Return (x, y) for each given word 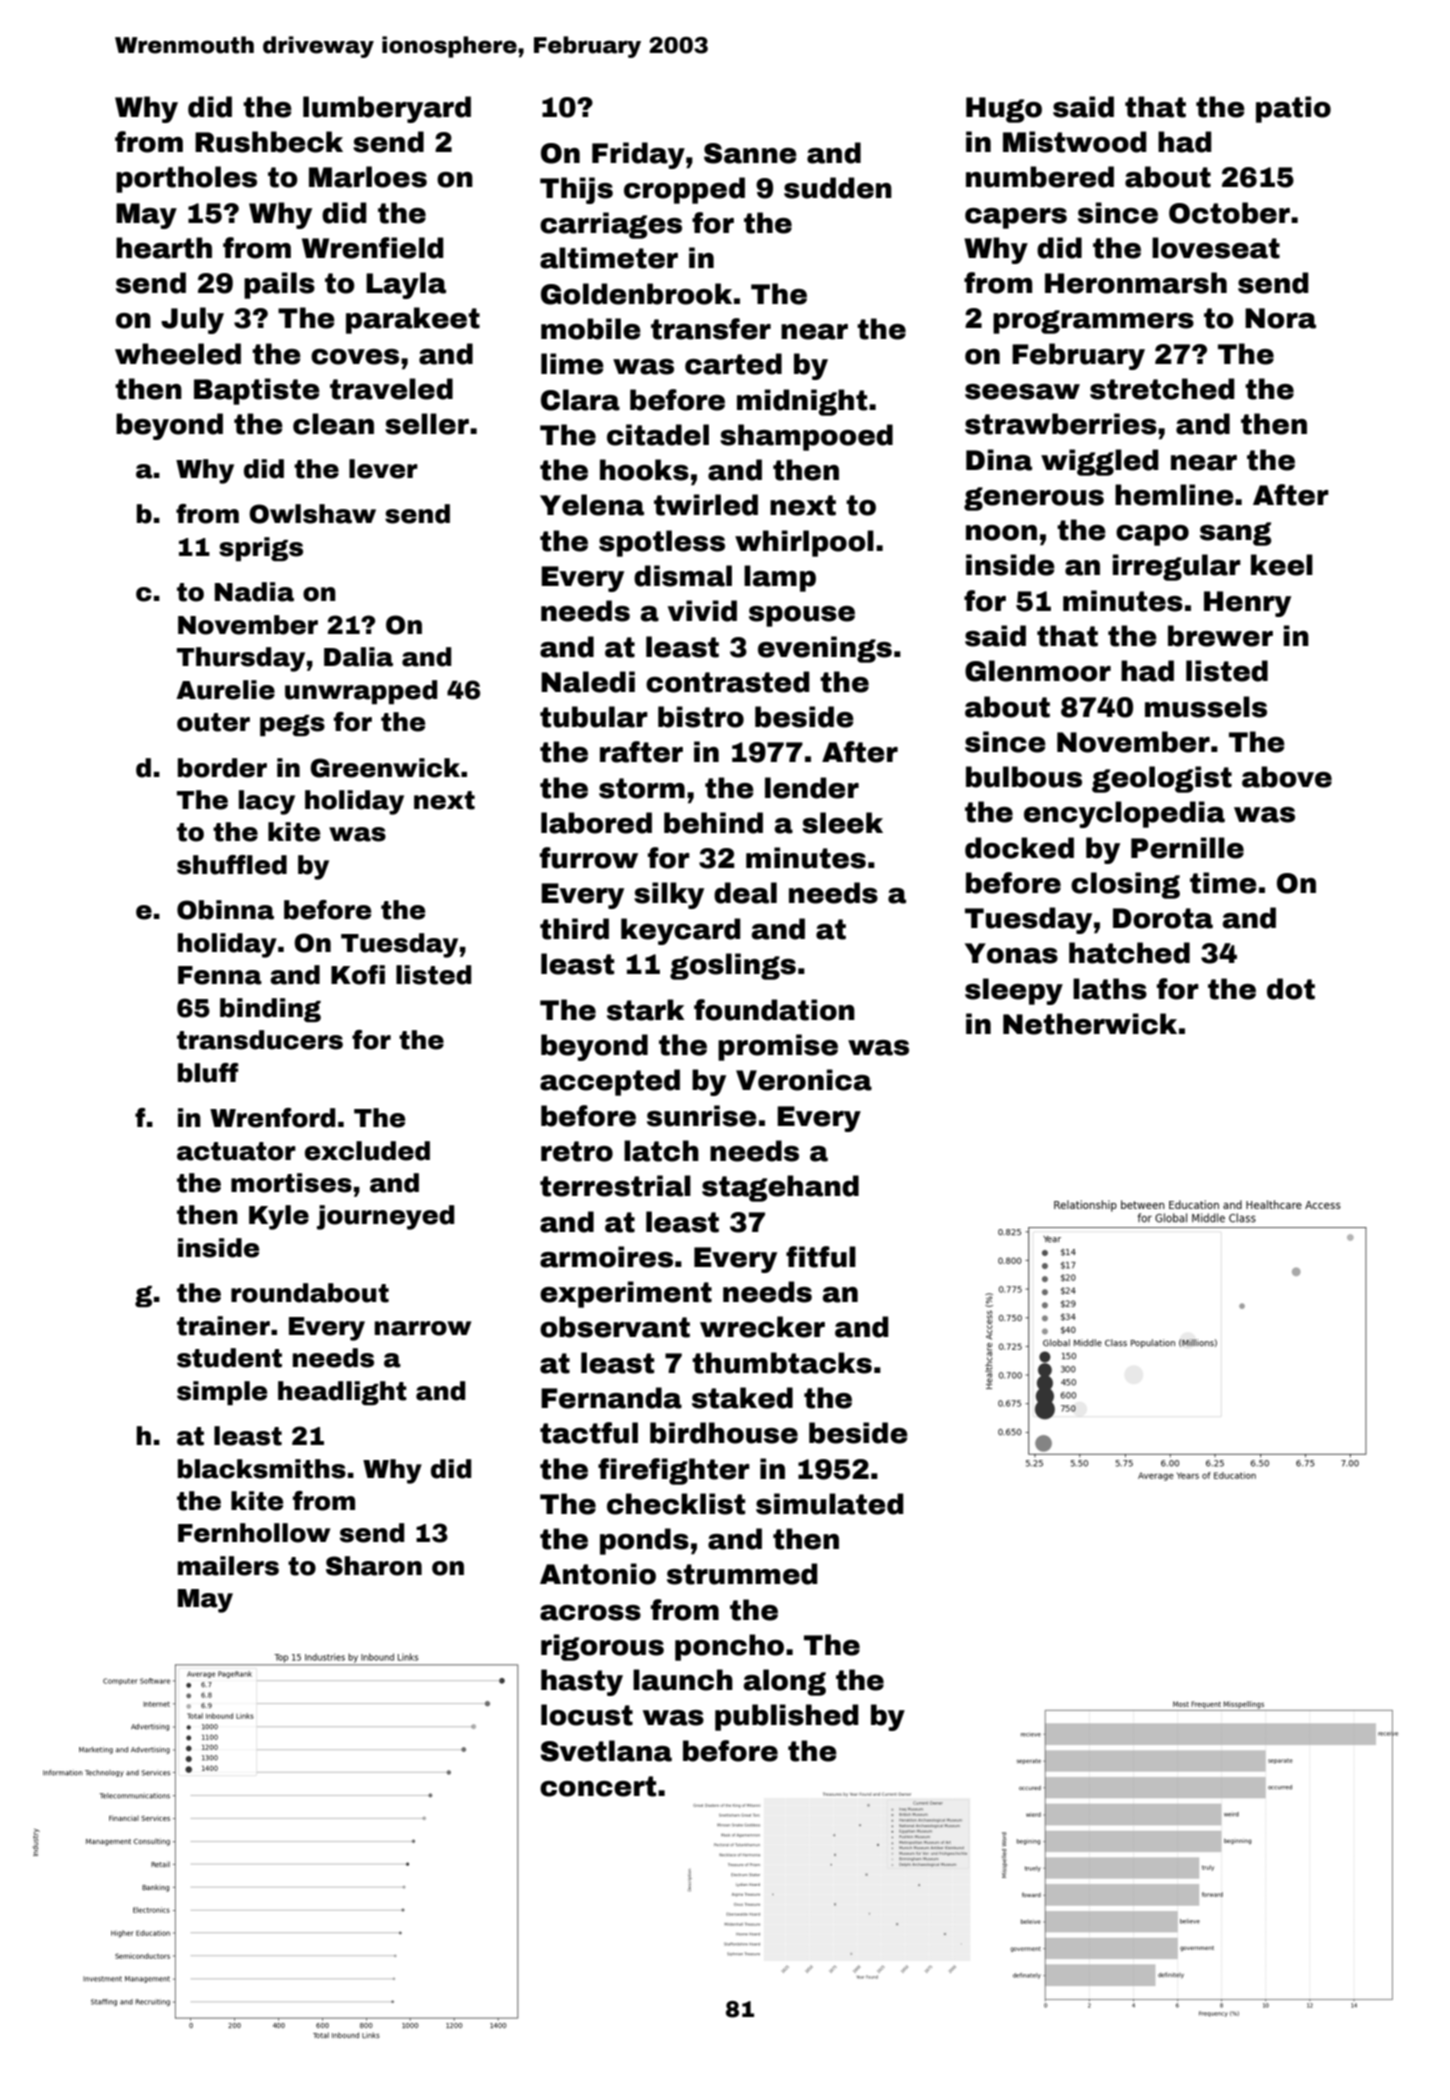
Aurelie (225, 690)
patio (1293, 109)
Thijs (576, 190)
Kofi (358, 975)
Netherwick (1090, 1024)
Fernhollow (254, 1533)
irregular (1177, 567)
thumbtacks (782, 1363)
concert (598, 1786)
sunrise (702, 1116)
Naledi (588, 682)
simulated (830, 1504)
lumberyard (387, 109)
